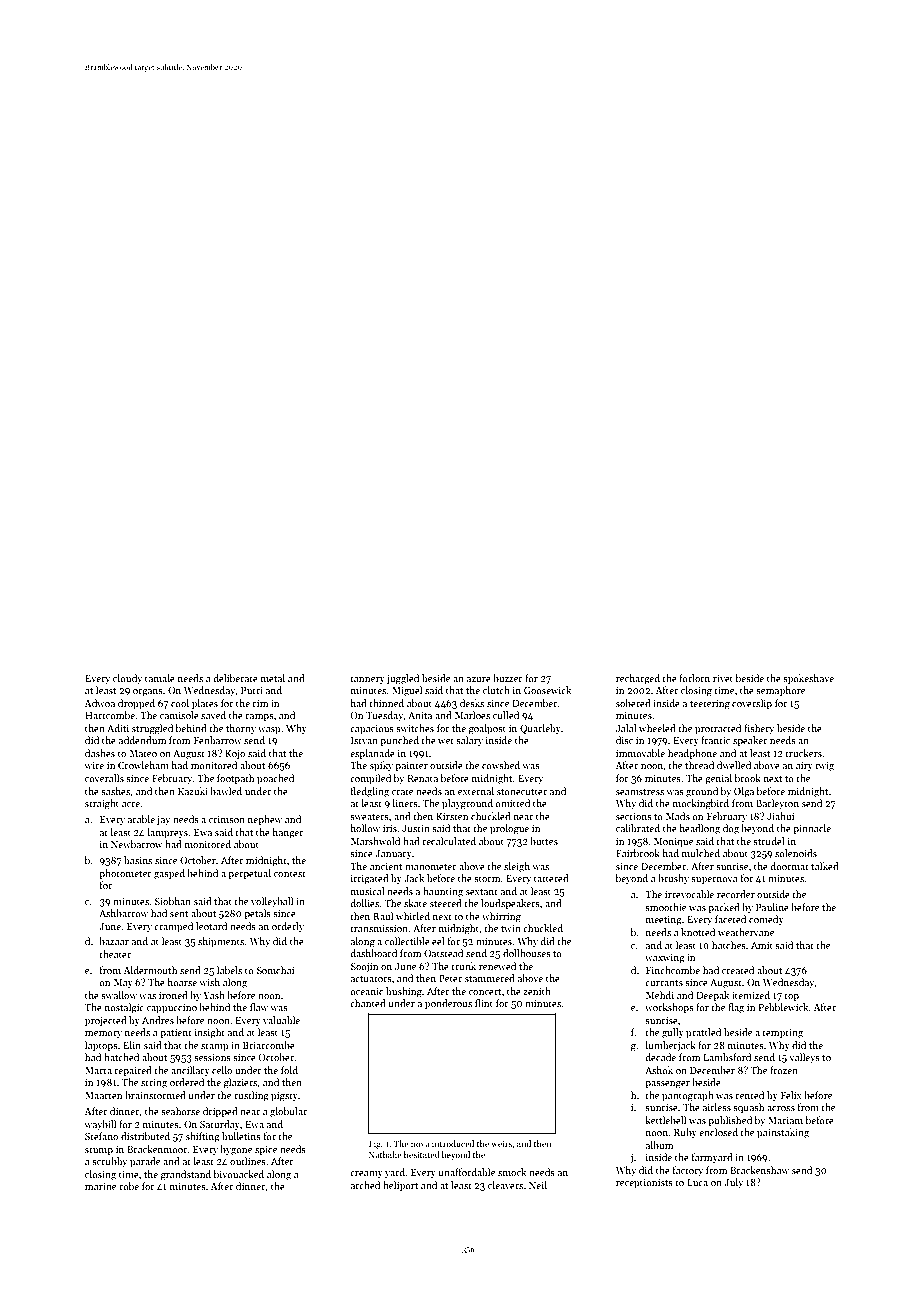  Describe the element at coordinates (508, 678) in the screenshot. I see `buzzer` at that location.
